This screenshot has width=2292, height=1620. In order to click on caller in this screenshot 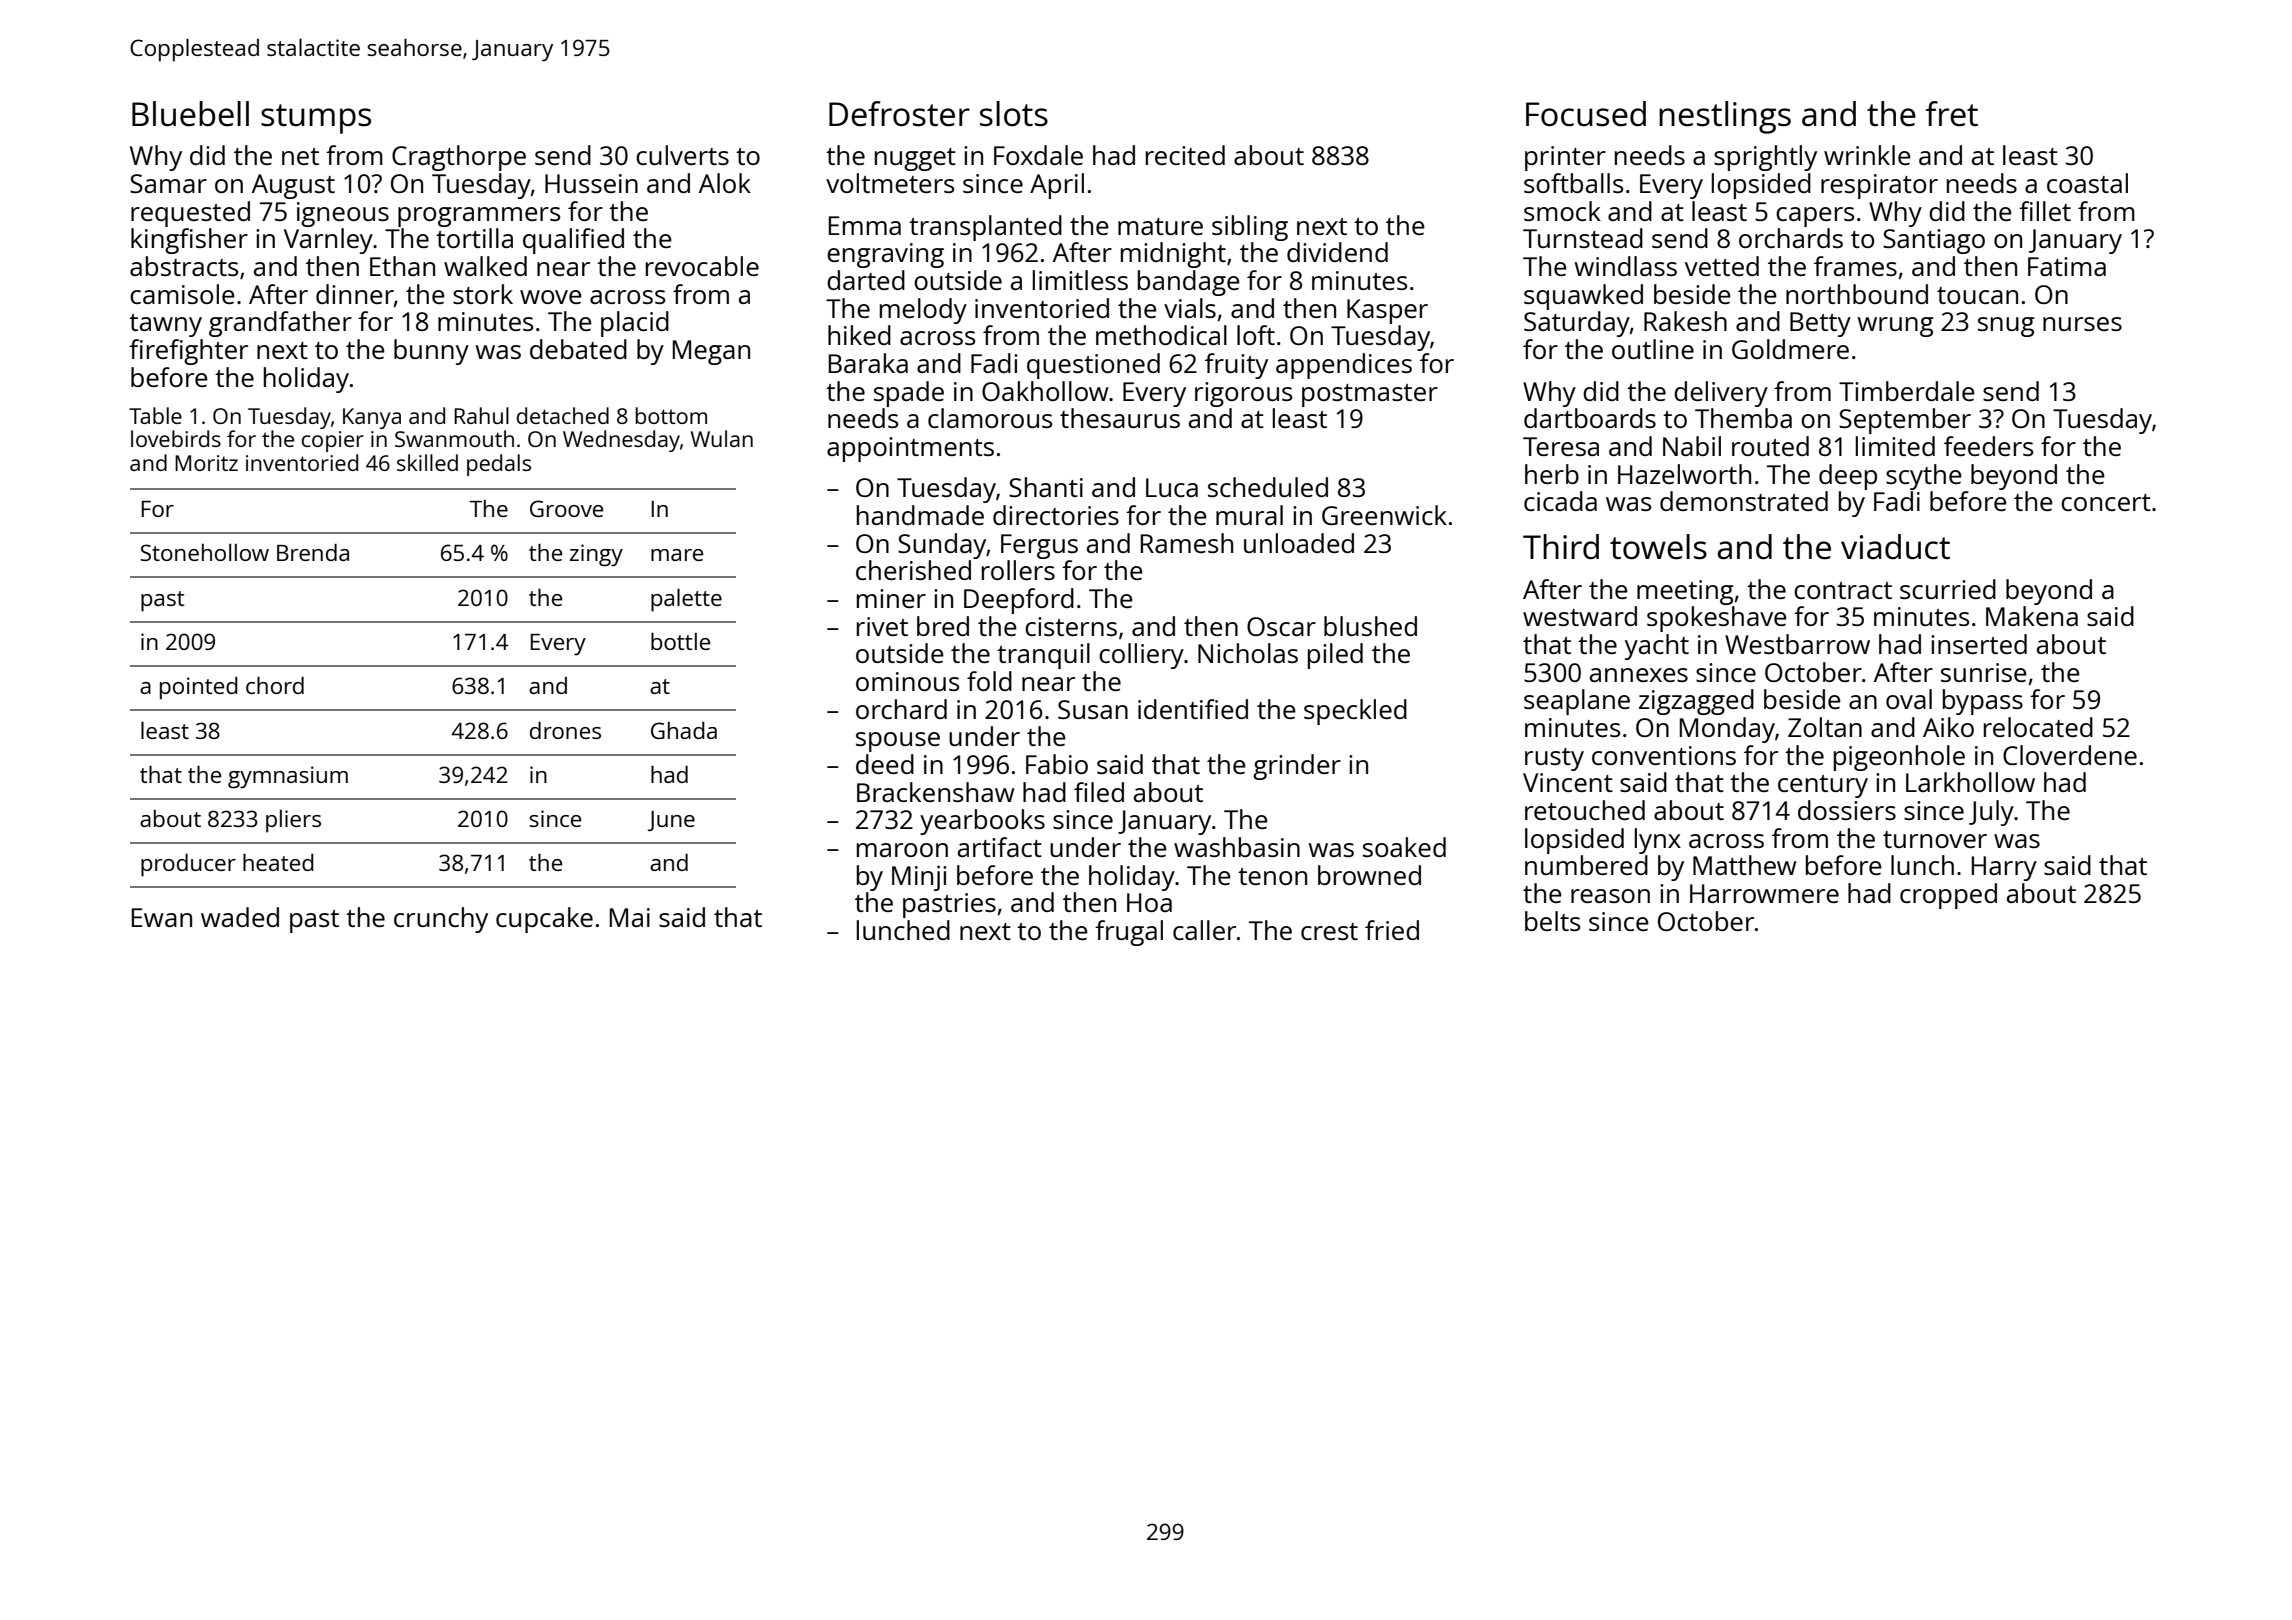, I will do `click(1204, 930)`.
